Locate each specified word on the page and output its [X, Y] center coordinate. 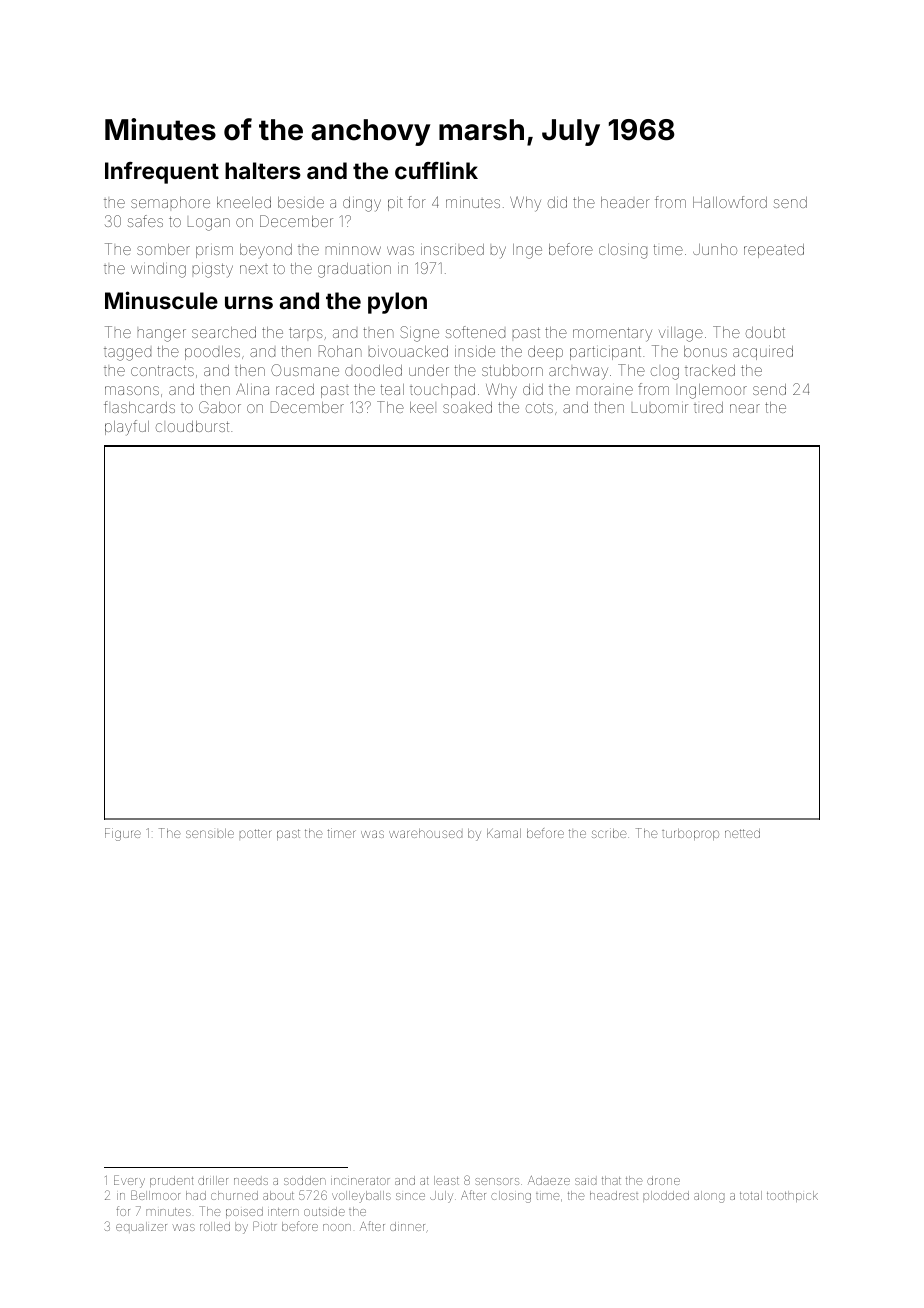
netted [742, 833]
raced [295, 389]
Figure [123, 834]
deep [545, 353]
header [625, 202]
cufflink [436, 170]
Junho [715, 249]
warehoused [425, 833]
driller [213, 1180]
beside [301, 202]
